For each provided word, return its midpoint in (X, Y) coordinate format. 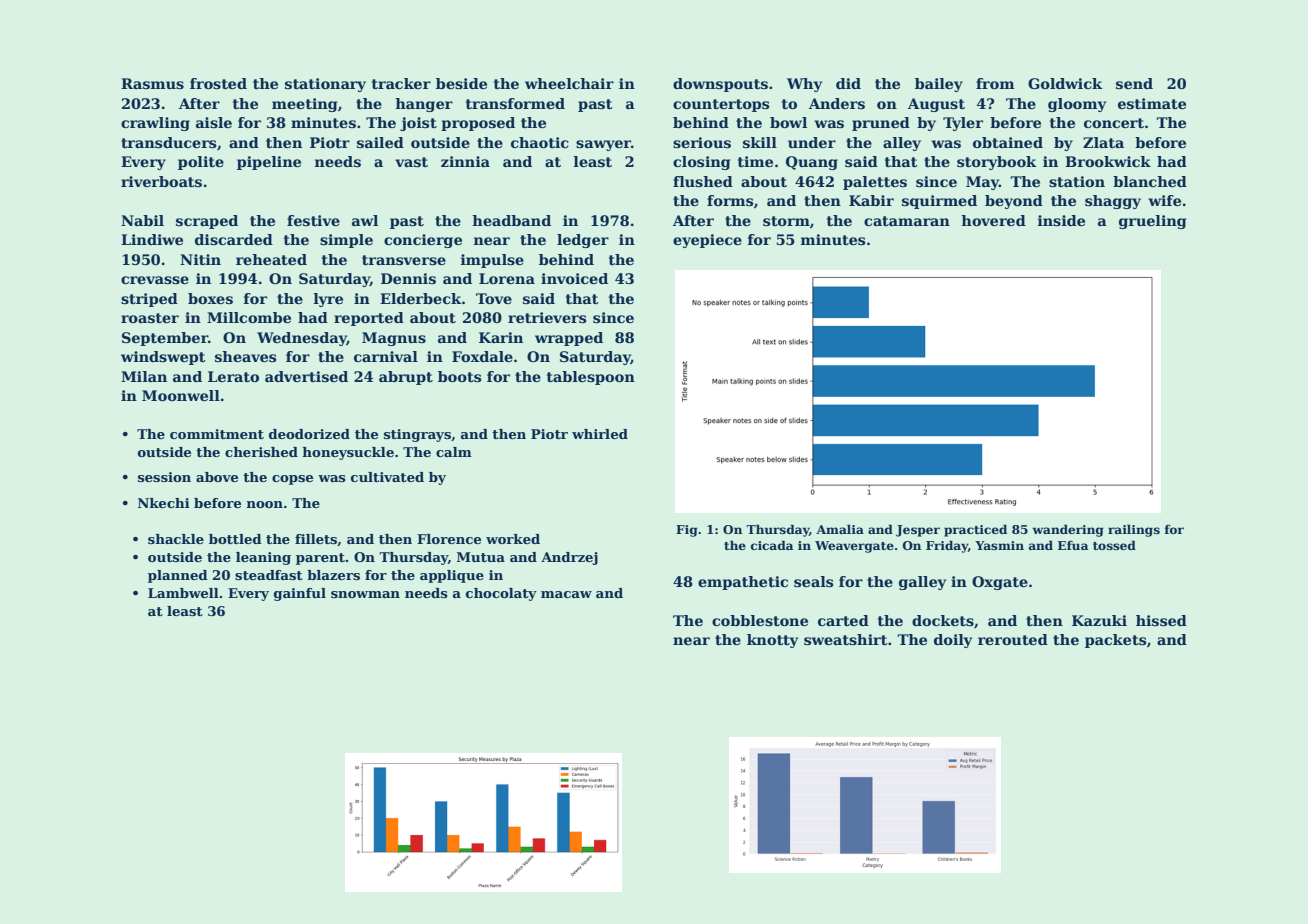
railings (1134, 530)
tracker (401, 83)
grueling (1152, 222)
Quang (812, 163)
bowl (788, 122)
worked (513, 539)
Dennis (408, 278)
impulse (492, 261)
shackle (176, 539)
